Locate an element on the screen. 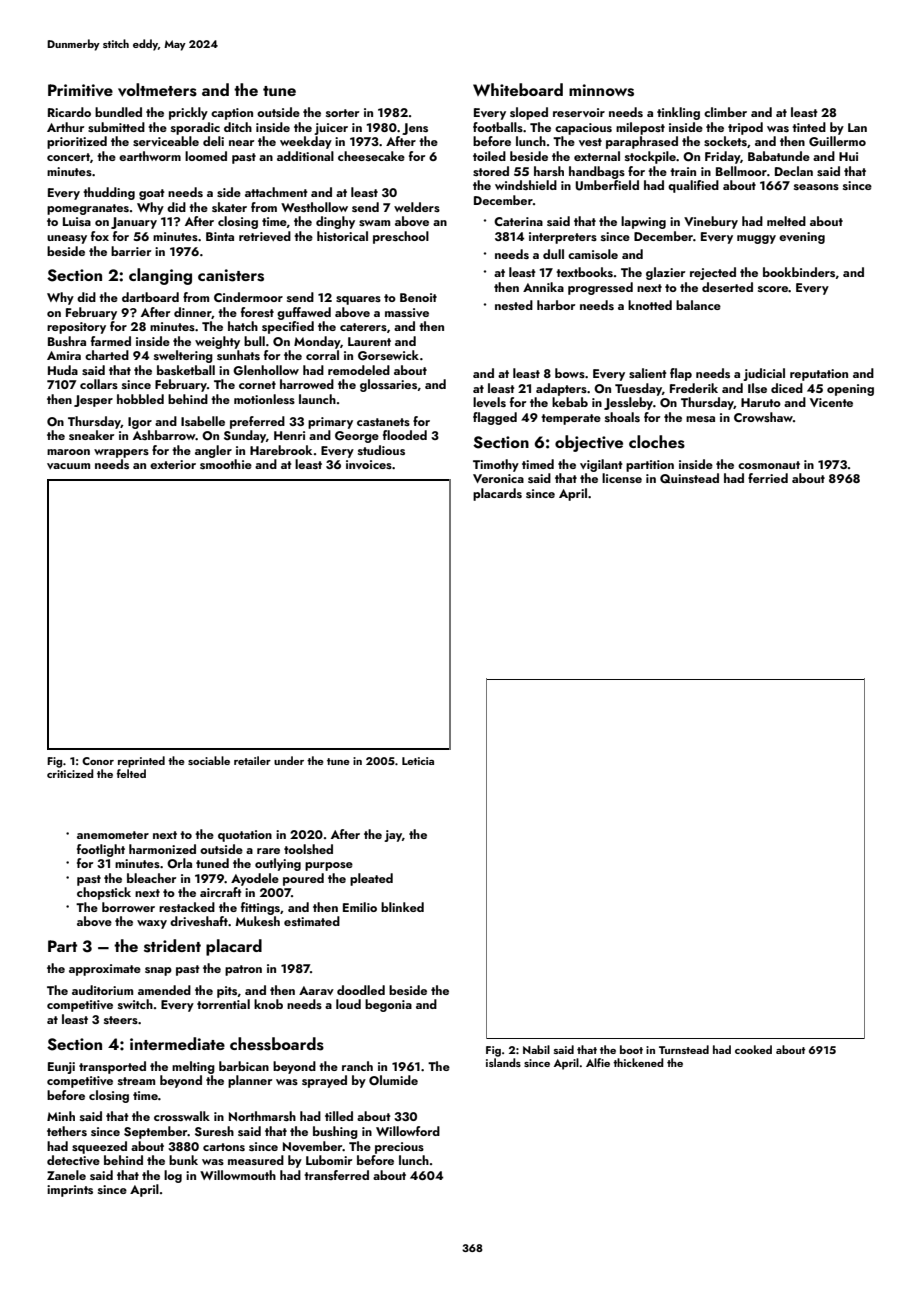 Image resolution: width=924 pixels, height=1308 pixels. seasons is located at coordinates (816, 187).
